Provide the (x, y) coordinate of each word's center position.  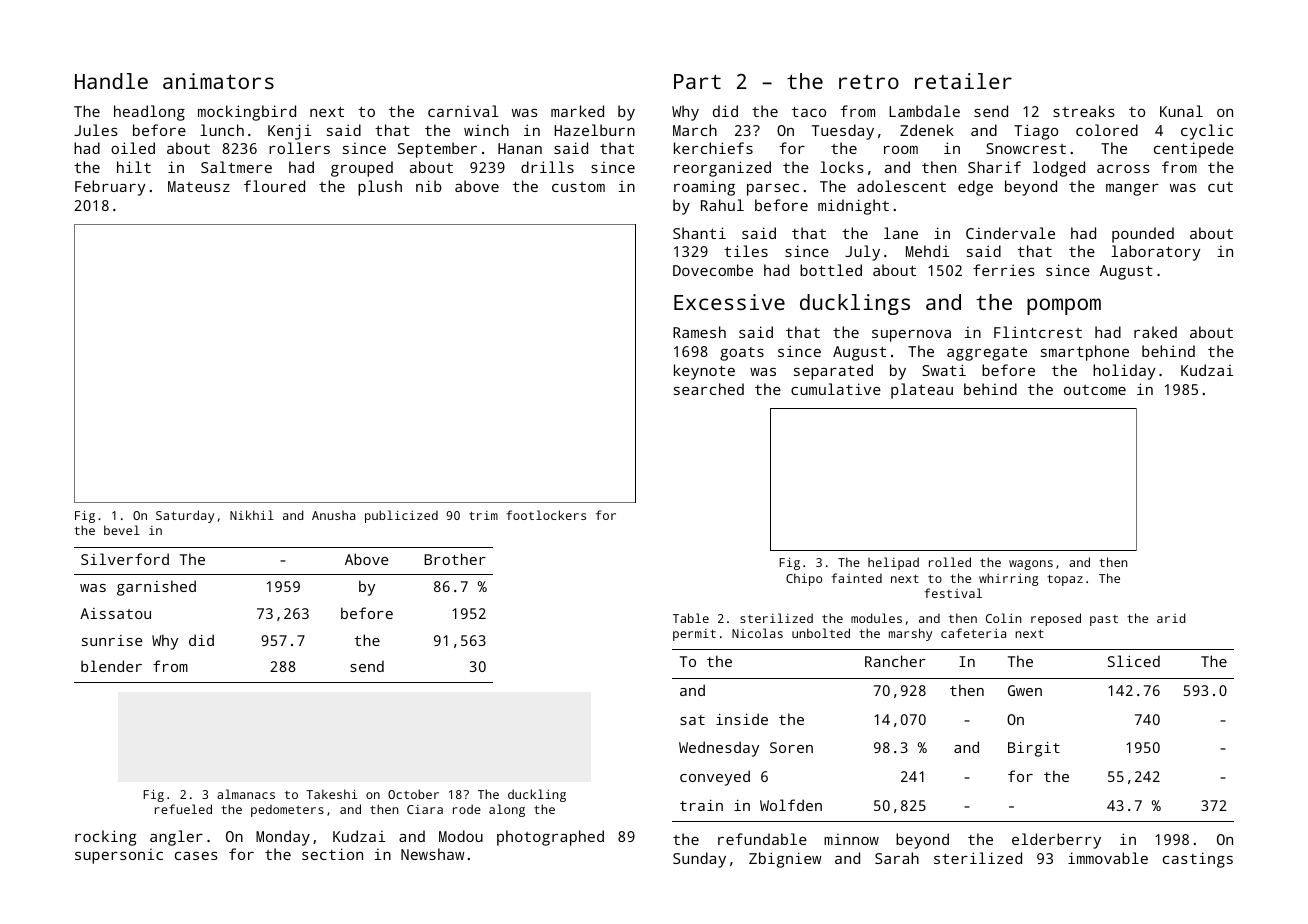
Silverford (125, 559)
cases (196, 856)
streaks (1084, 111)
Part (697, 81)
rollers (299, 148)
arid (1171, 618)
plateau (922, 391)
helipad (893, 563)
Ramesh (699, 332)
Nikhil (252, 515)
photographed (550, 838)
